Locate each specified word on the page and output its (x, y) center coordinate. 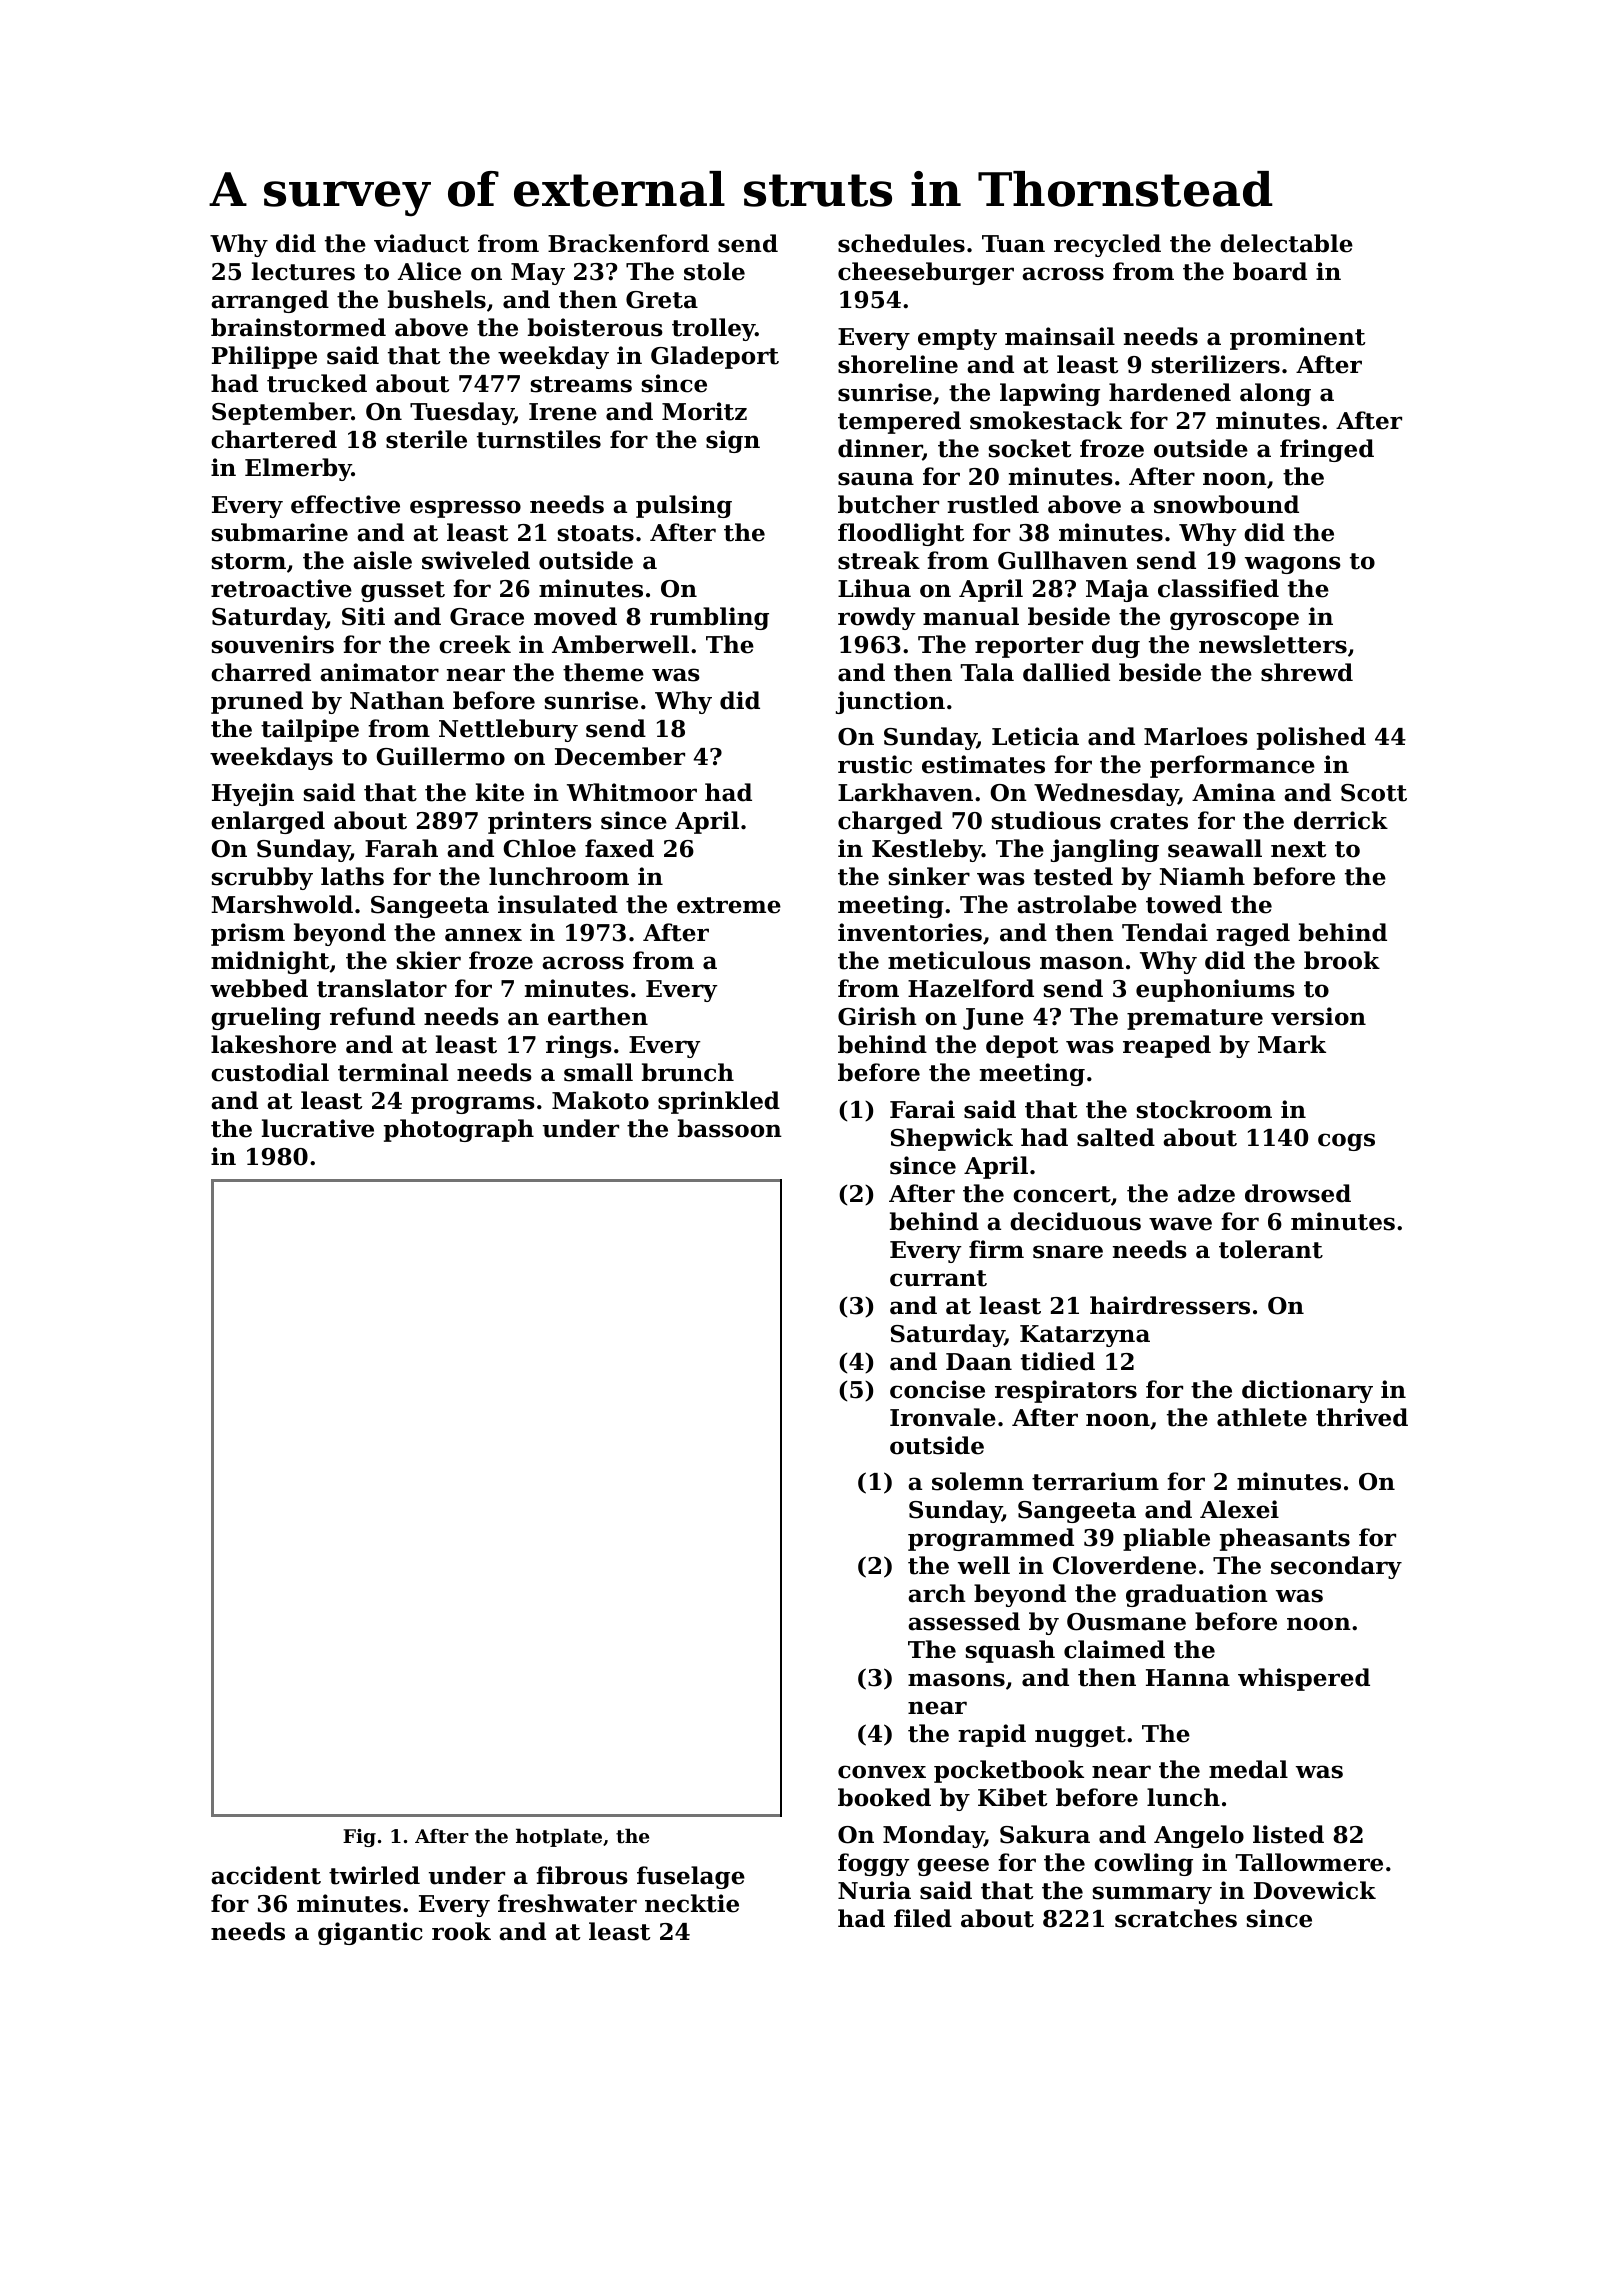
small (598, 1072)
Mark (1292, 1044)
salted (1116, 1137)
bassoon (730, 1128)
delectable (1286, 243)
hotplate (559, 1837)
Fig (359, 1838)
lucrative (318, 1128)
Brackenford (628, 243)
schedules (901, 243)
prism (248, 934)
